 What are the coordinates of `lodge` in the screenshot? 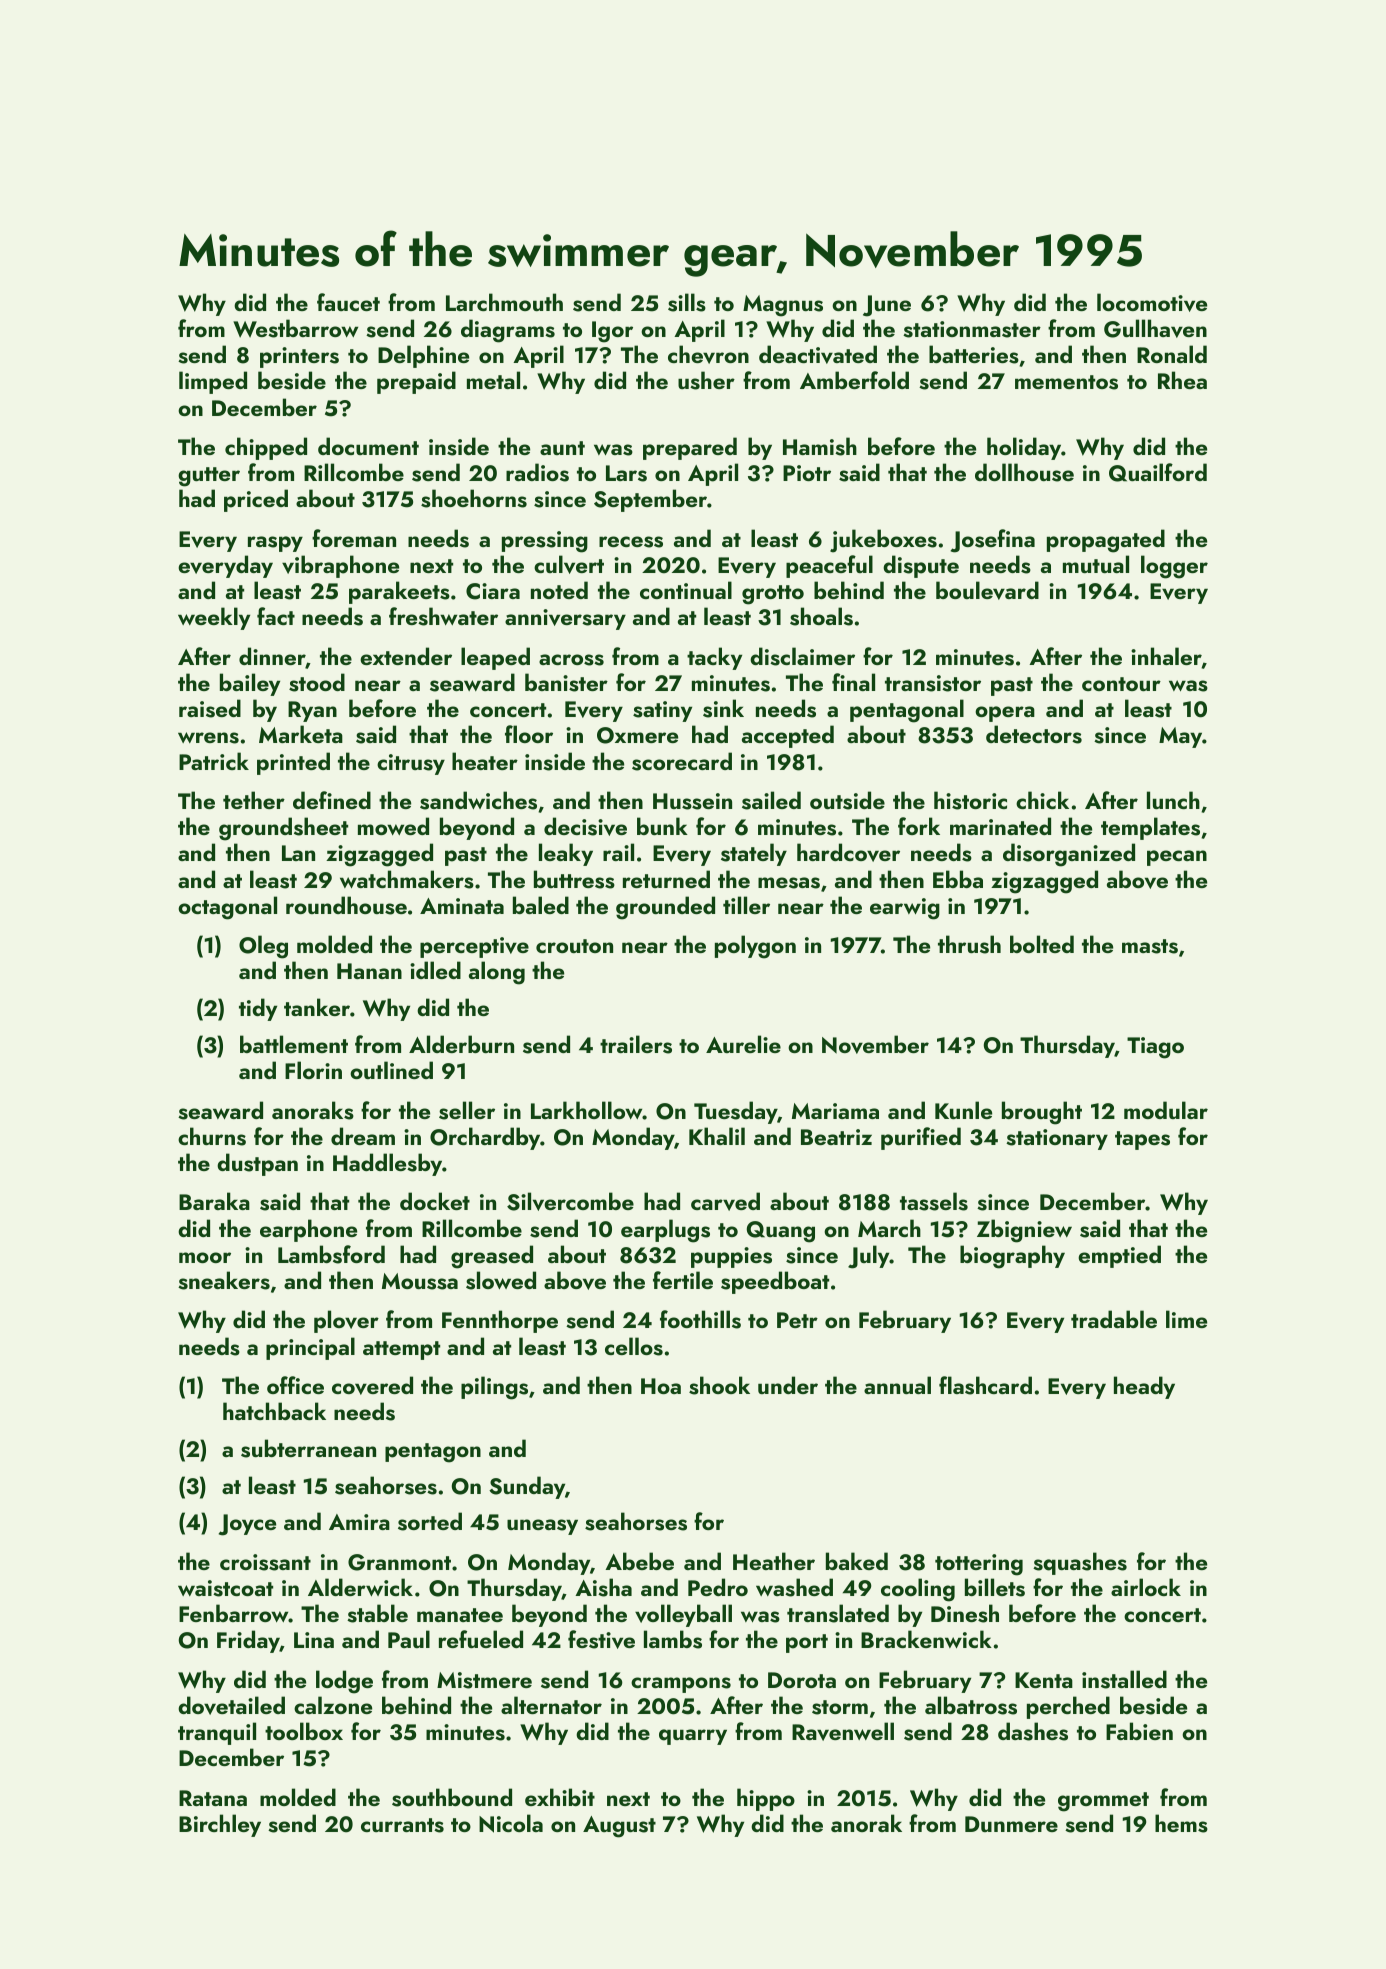 It's located at (344, 1682).
